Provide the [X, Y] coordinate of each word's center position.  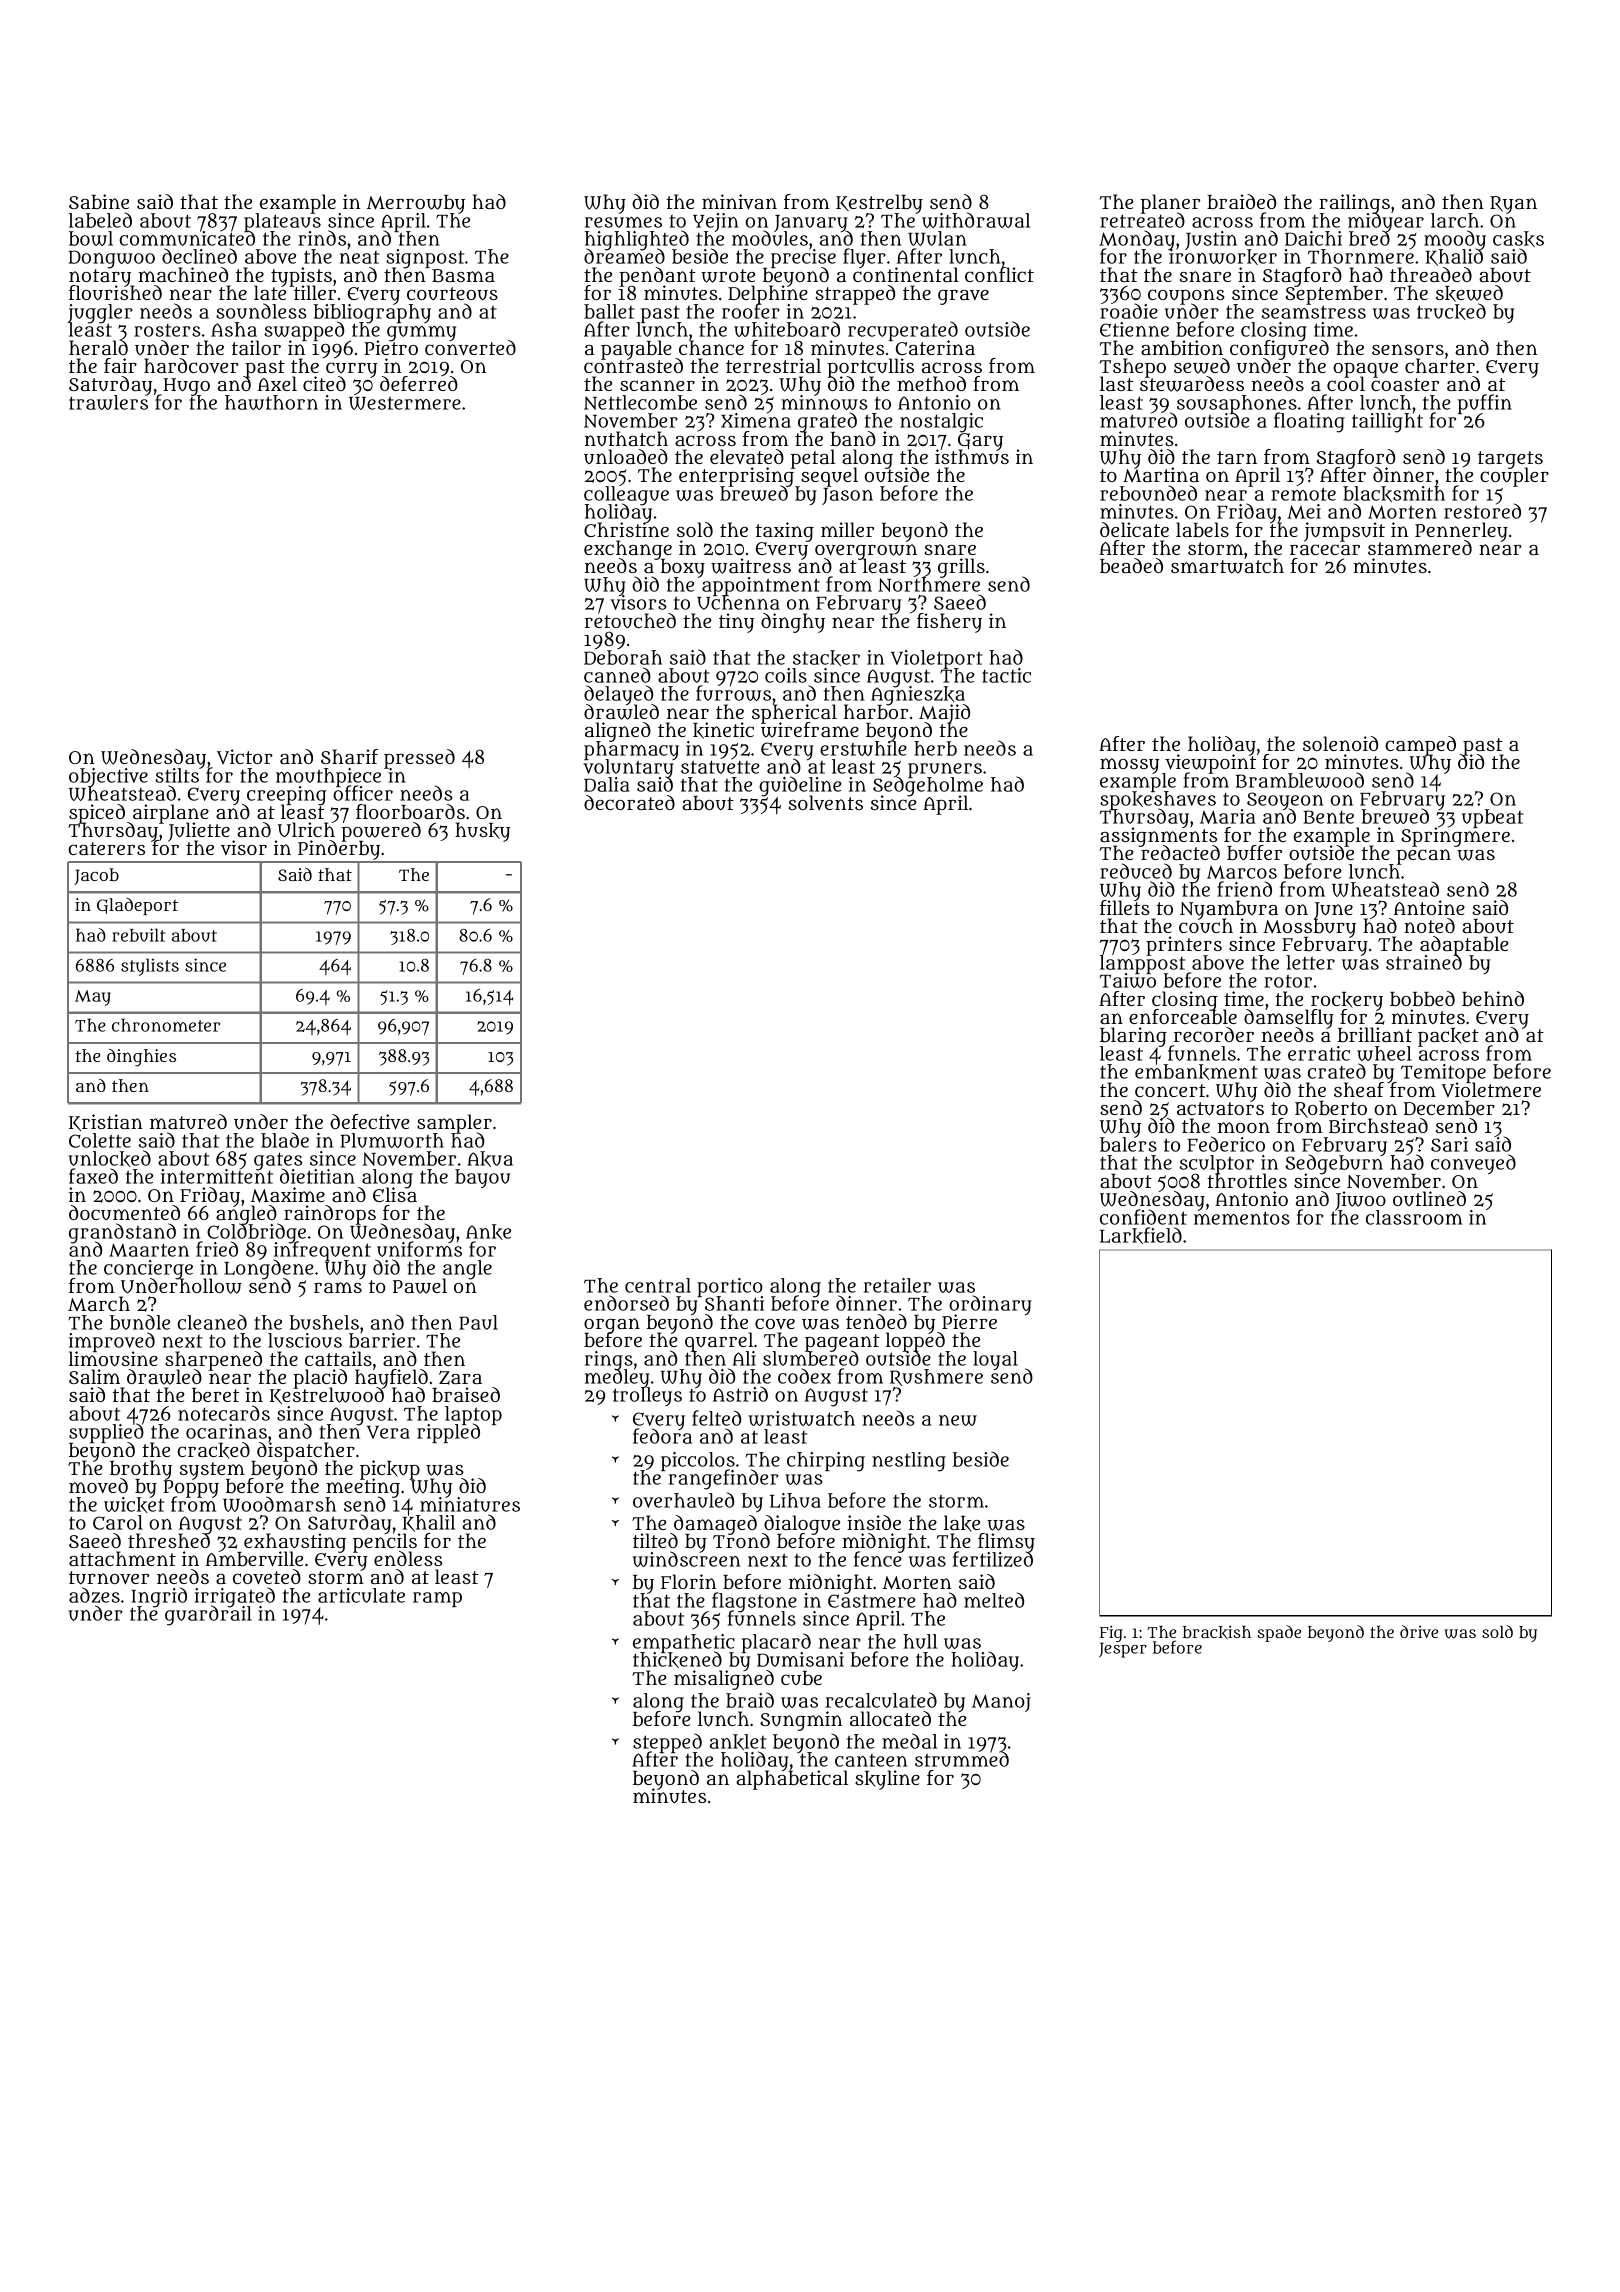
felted [716, 1418]
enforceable [1183, 1017]
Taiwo [1128, 981]
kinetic [723, 730]
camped [1420, 745]
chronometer [166, 1025]
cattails [338, 1358]
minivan [739, 202]
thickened [677, 1660]
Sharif [349, 756]
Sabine [99, 201]
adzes [94, 1595]
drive [1419, 1631]
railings [1354, 203]
